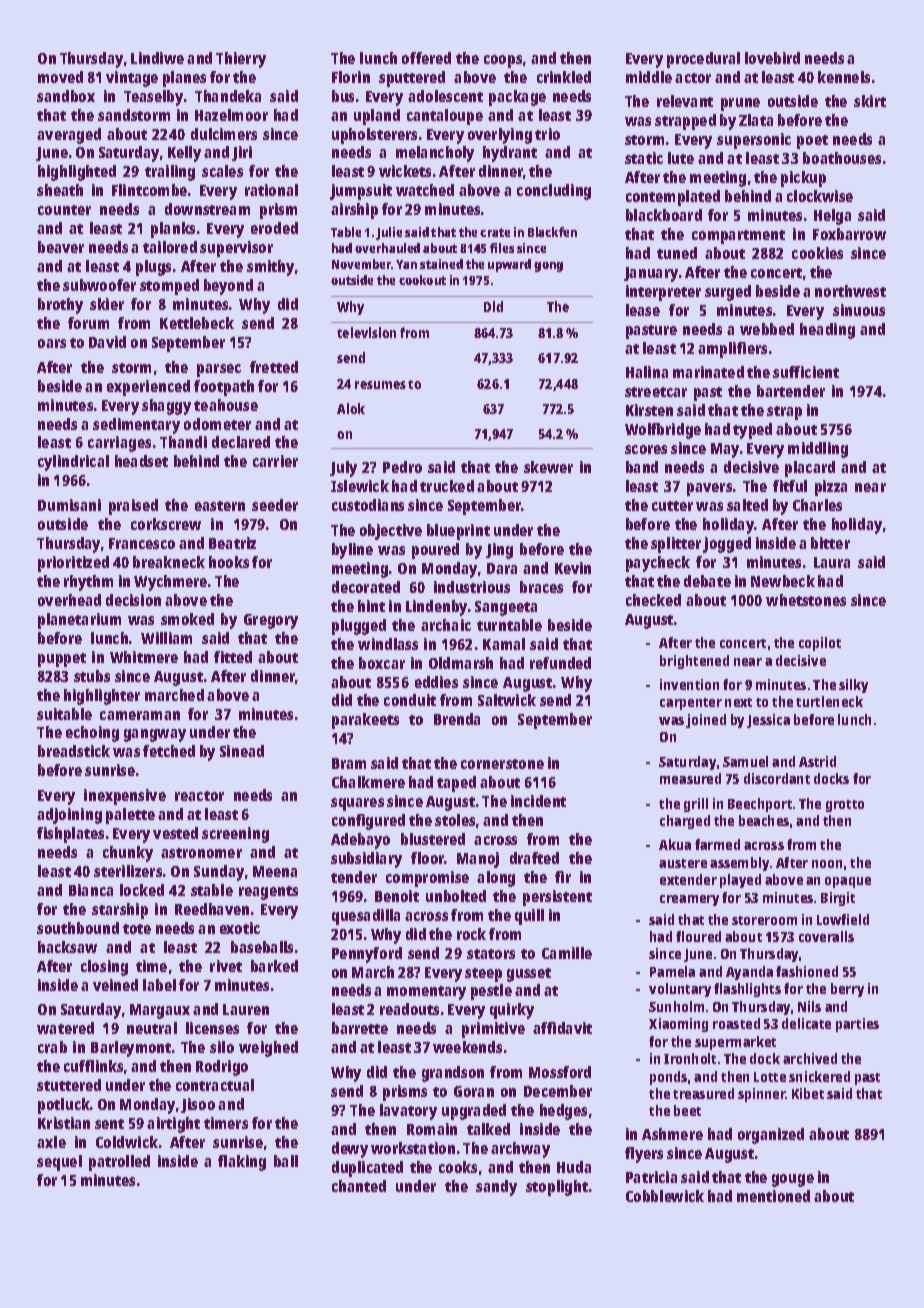 Image resolution: width=924 pixels, height=1308 pixels. Describe the element at coordinates (818, 450) in the screenshot. I see `middling` at that location.
